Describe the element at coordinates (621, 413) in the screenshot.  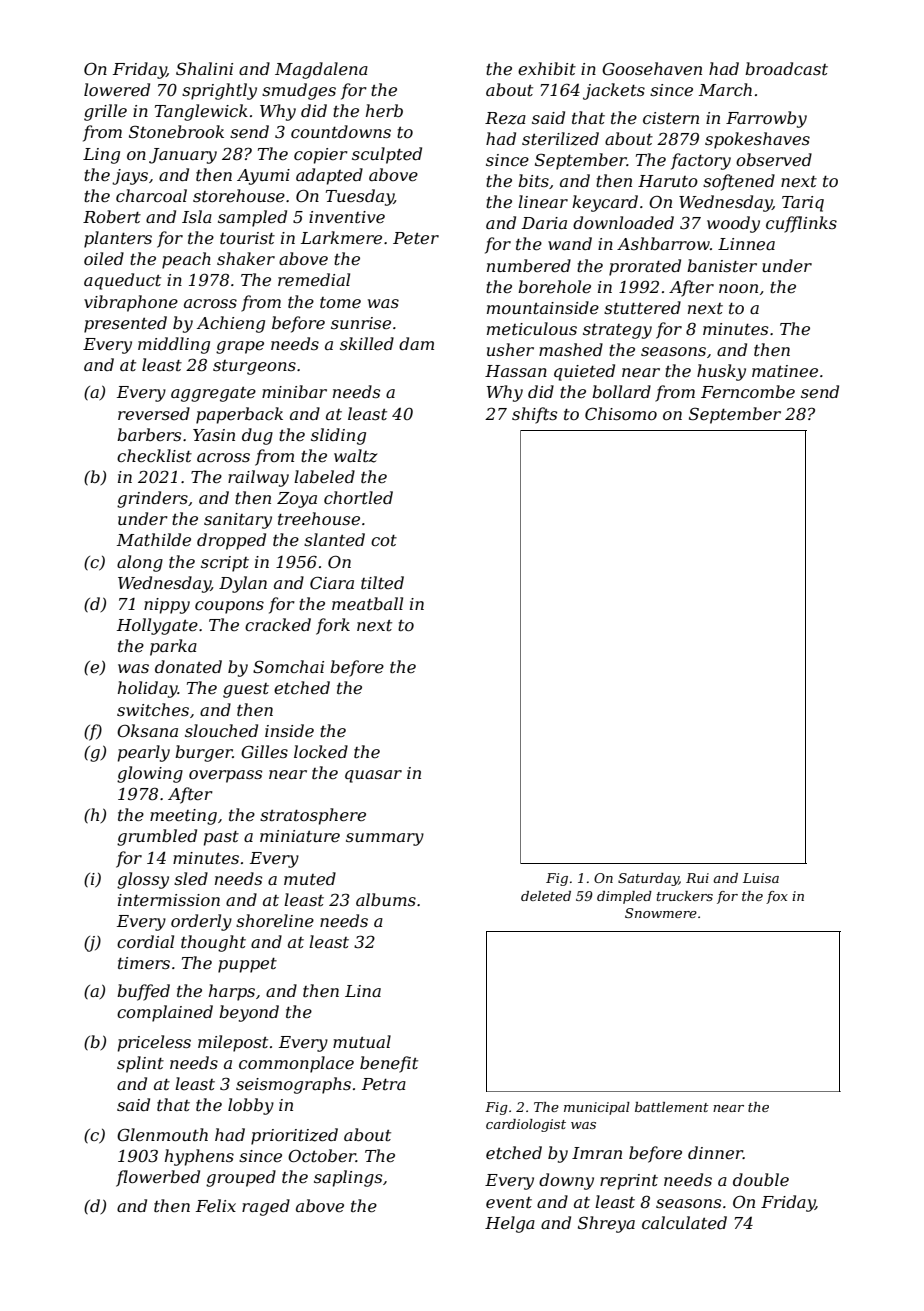
I see `Chisomo` at that location.
